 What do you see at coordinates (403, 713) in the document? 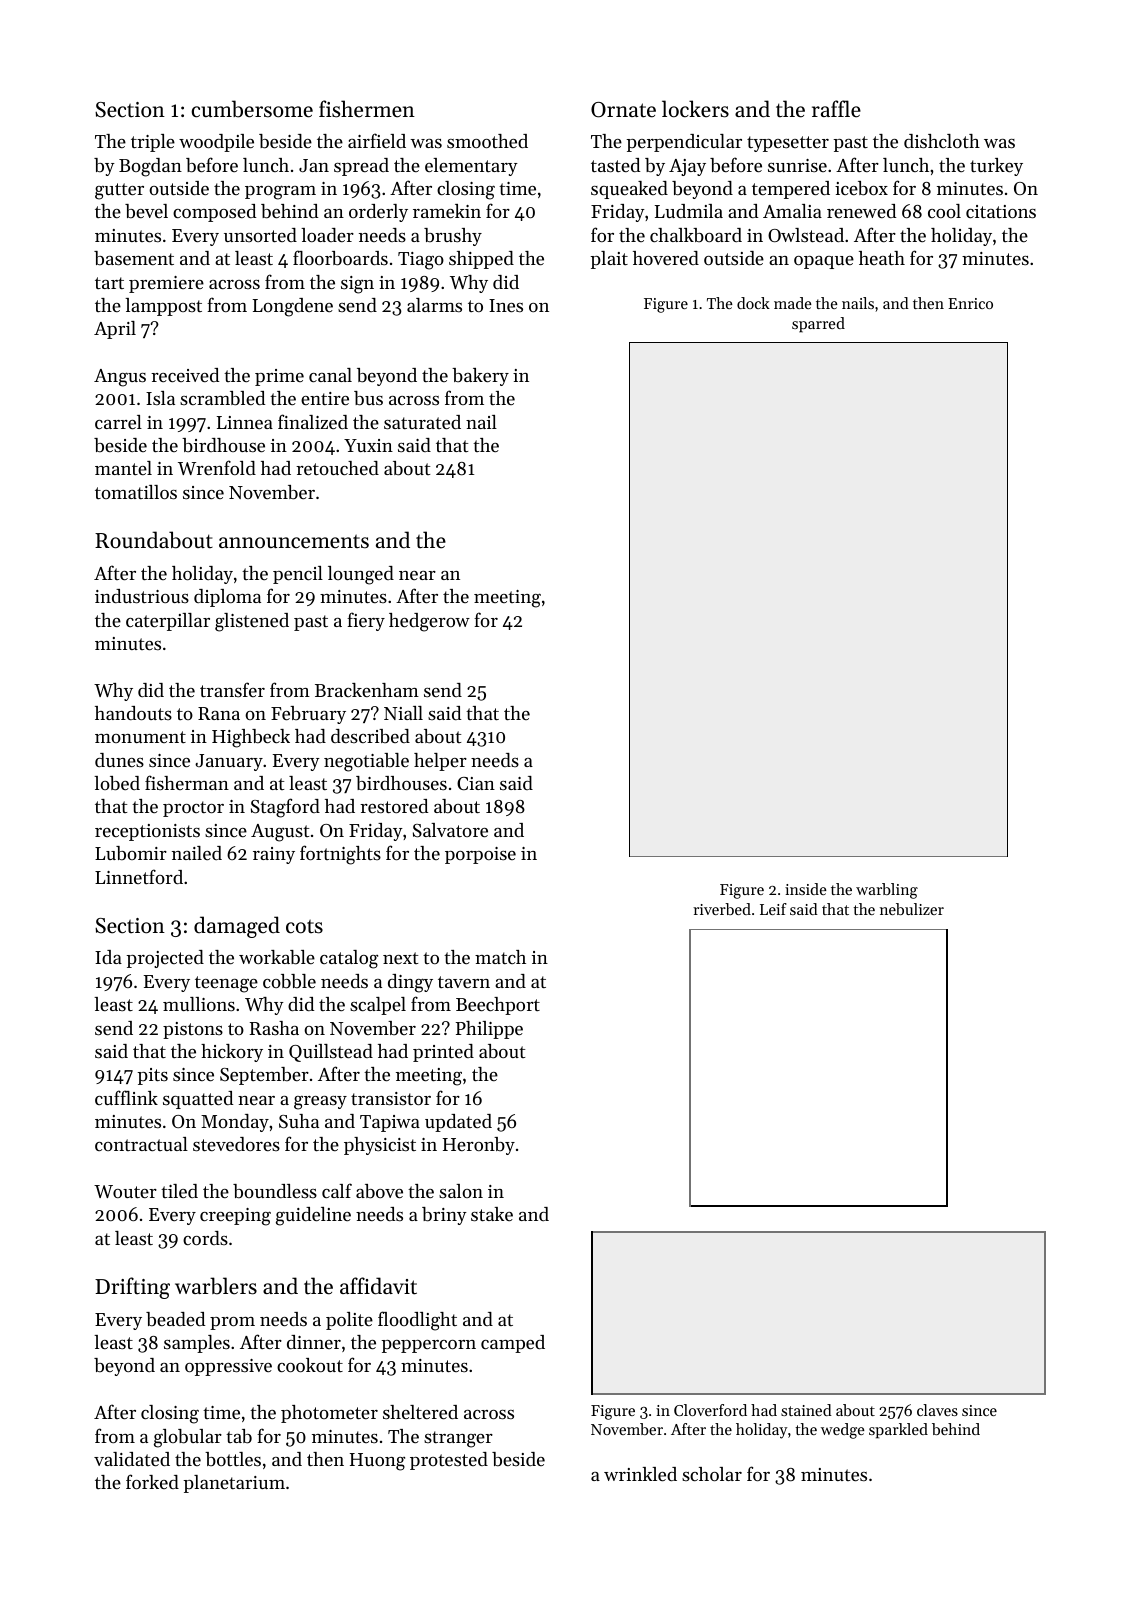
I see `Niall` at bounding box center [403, 713].
